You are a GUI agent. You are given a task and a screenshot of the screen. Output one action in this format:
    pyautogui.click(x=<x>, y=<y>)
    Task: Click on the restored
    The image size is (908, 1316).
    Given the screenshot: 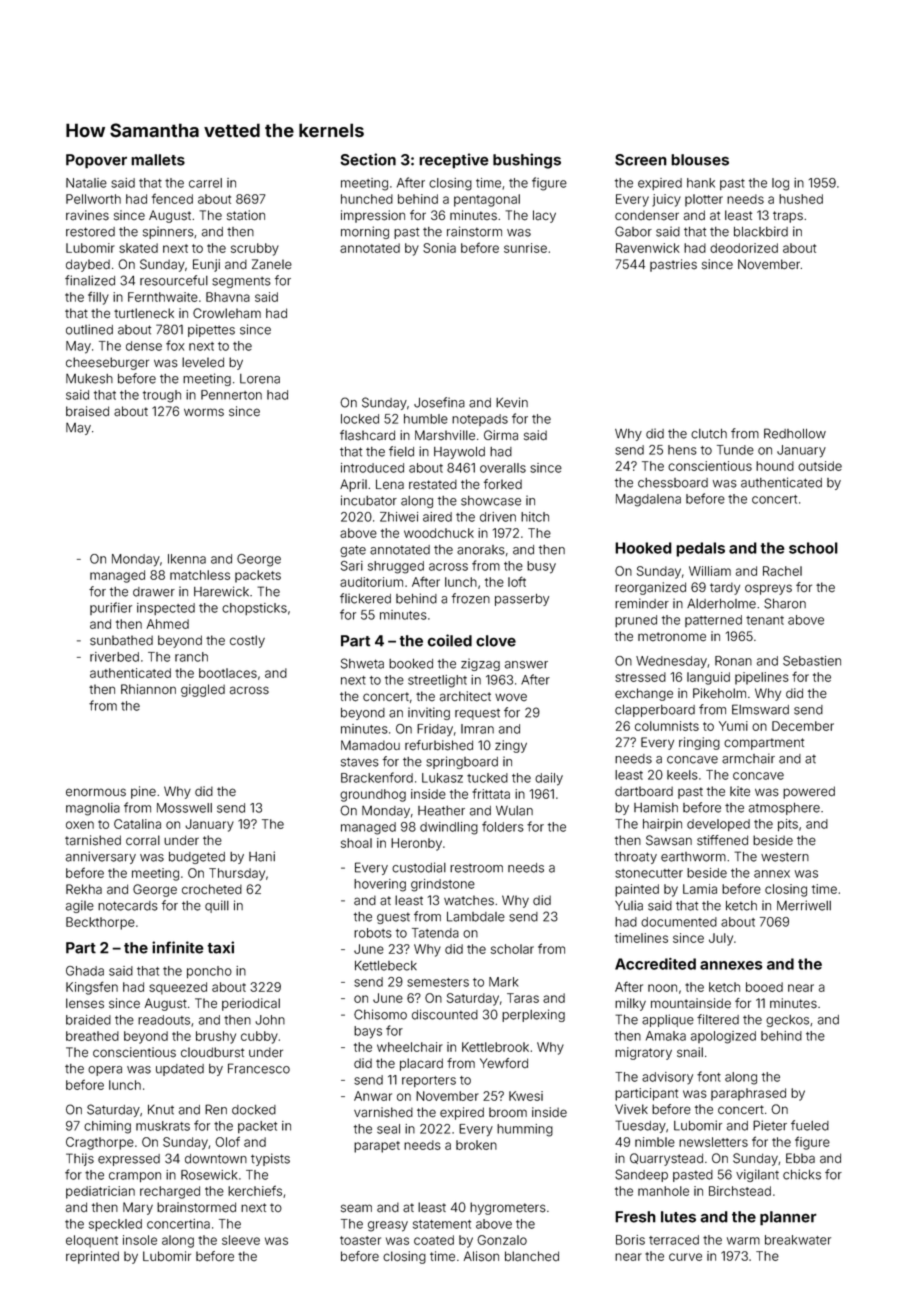 What is the action you would take?
    pyautogui.click(x=90, y=232)
